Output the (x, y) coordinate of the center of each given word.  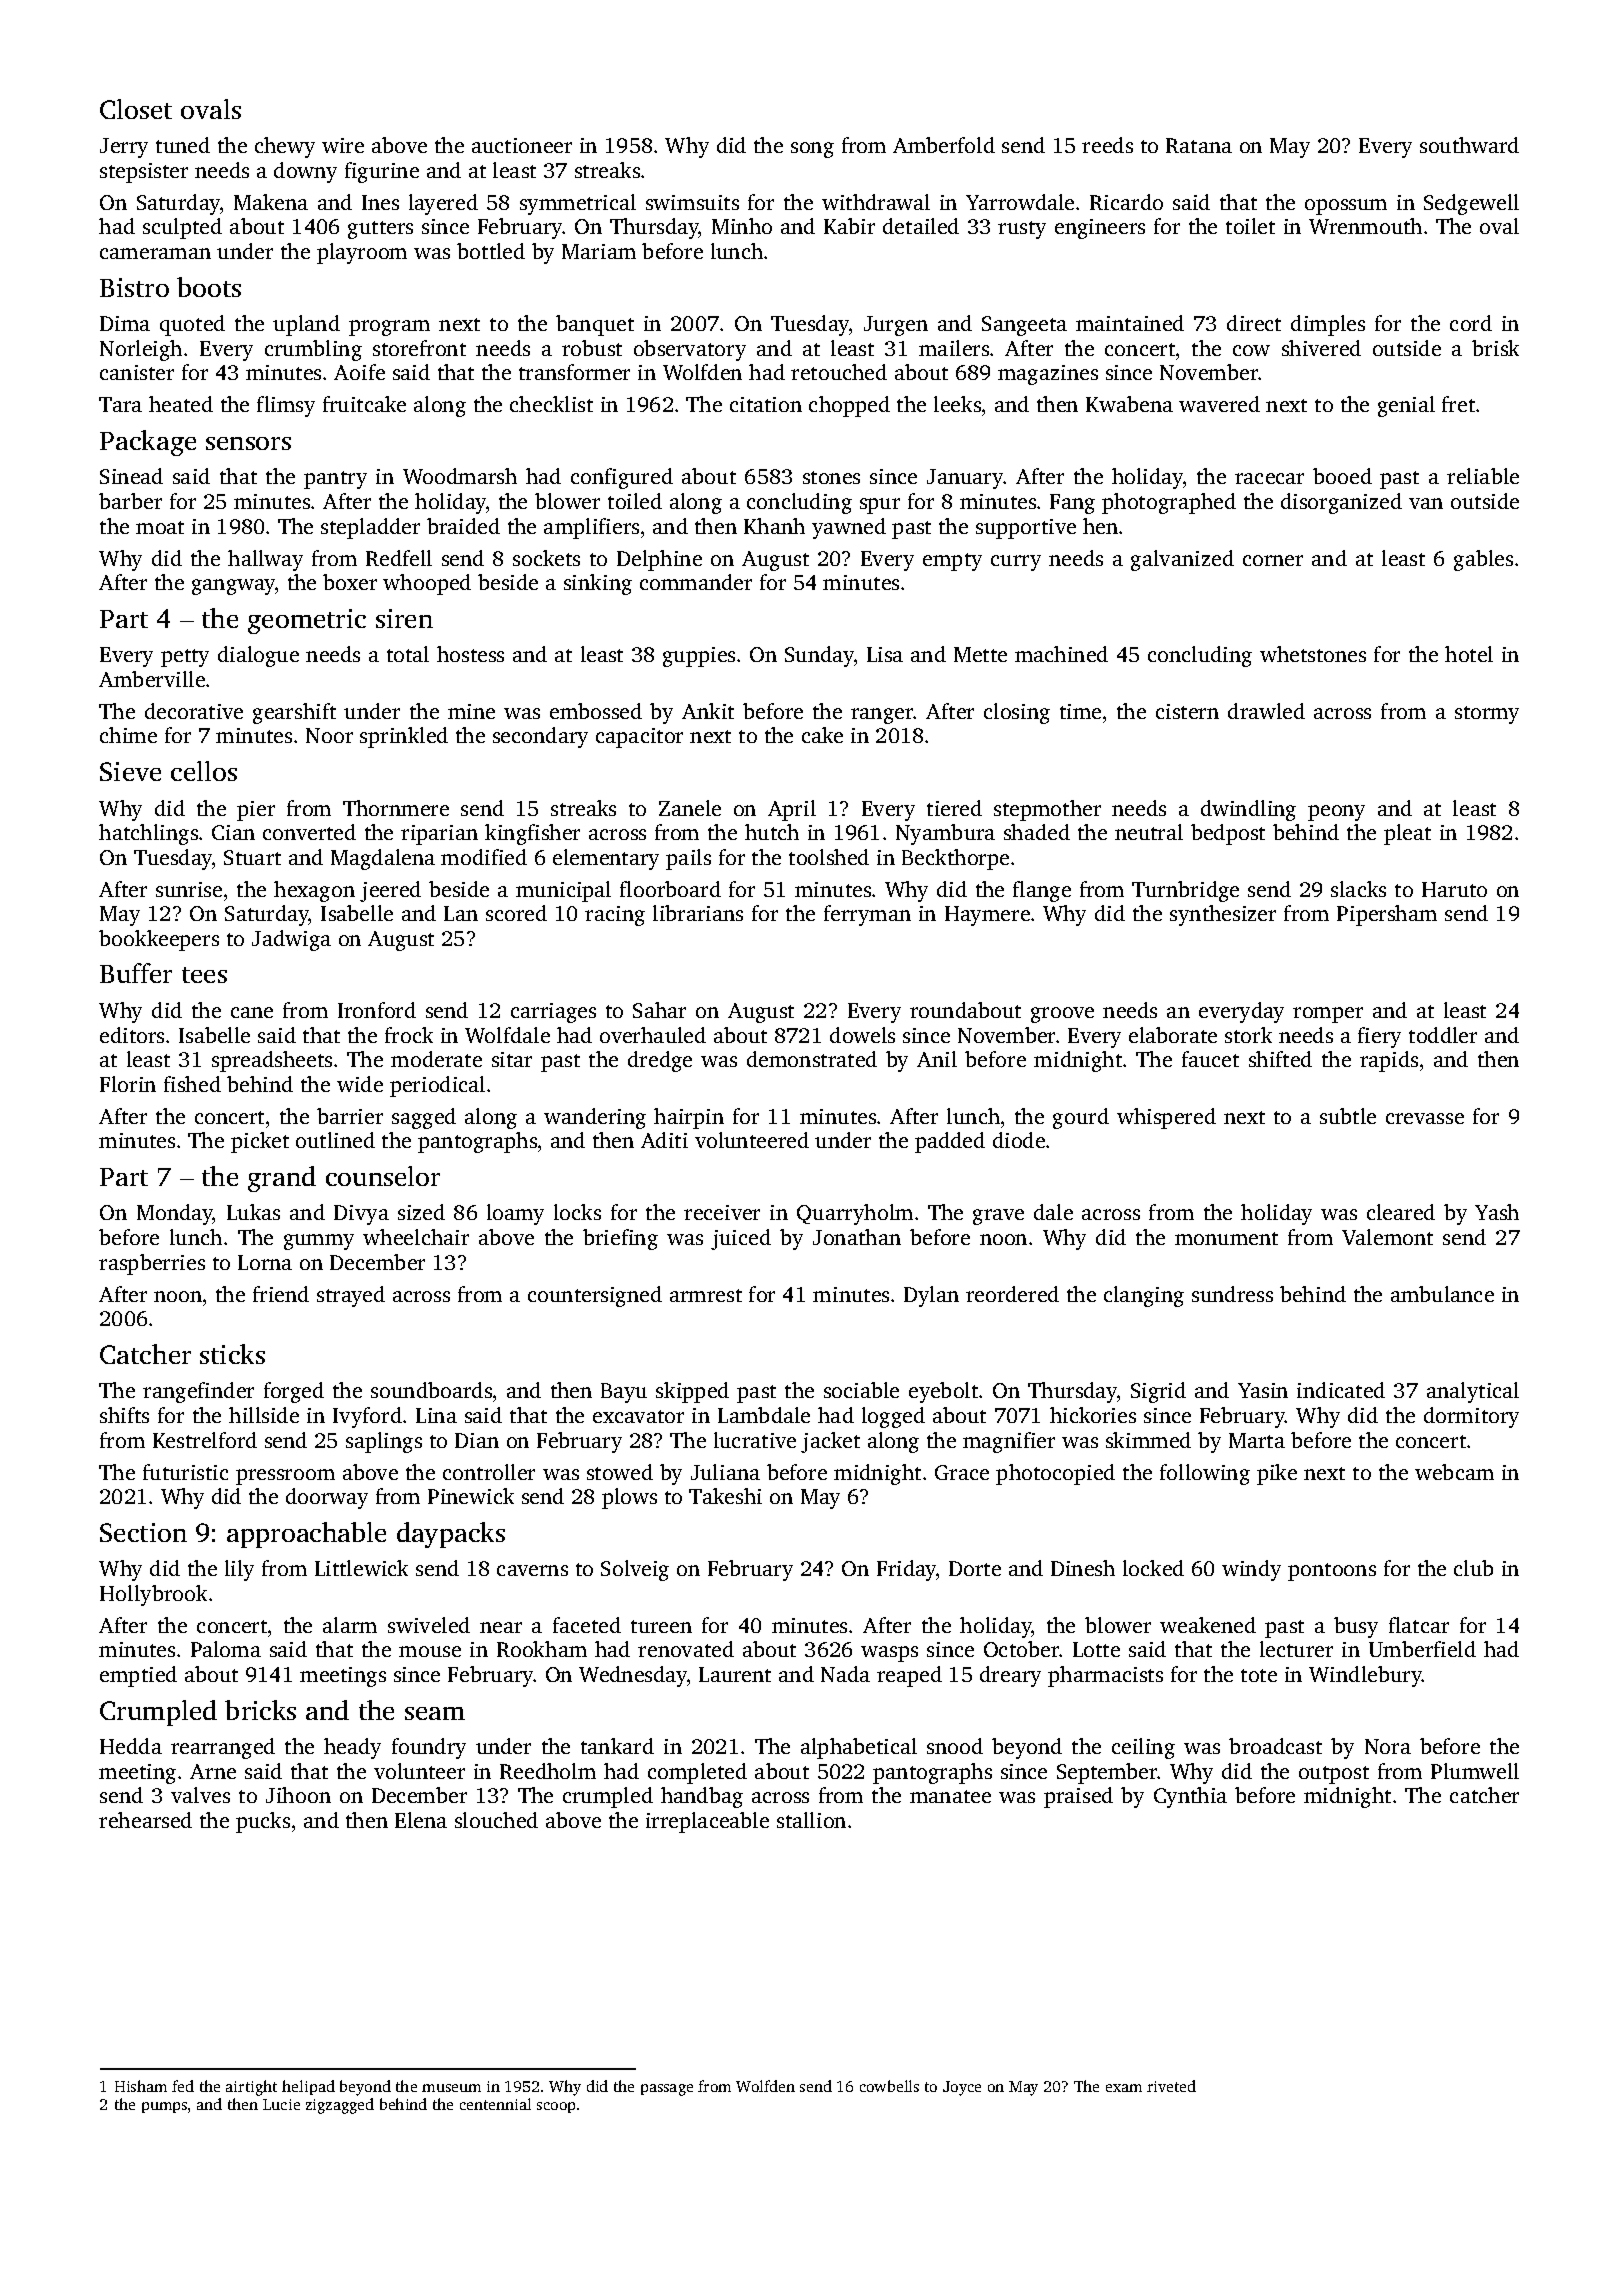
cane (252, 1012)
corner (1273, 560)
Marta (1257, 1440)
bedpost (1228, 834)
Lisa (885, 654)
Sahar (659, 1010)
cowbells (889, 2086)
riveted (1171, 2086)
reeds (1107, 145)
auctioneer (522, 145)
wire (343, 145)
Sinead (131, 476)
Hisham (141, 2086)
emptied (138, 1676)
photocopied (1055, 1474)
